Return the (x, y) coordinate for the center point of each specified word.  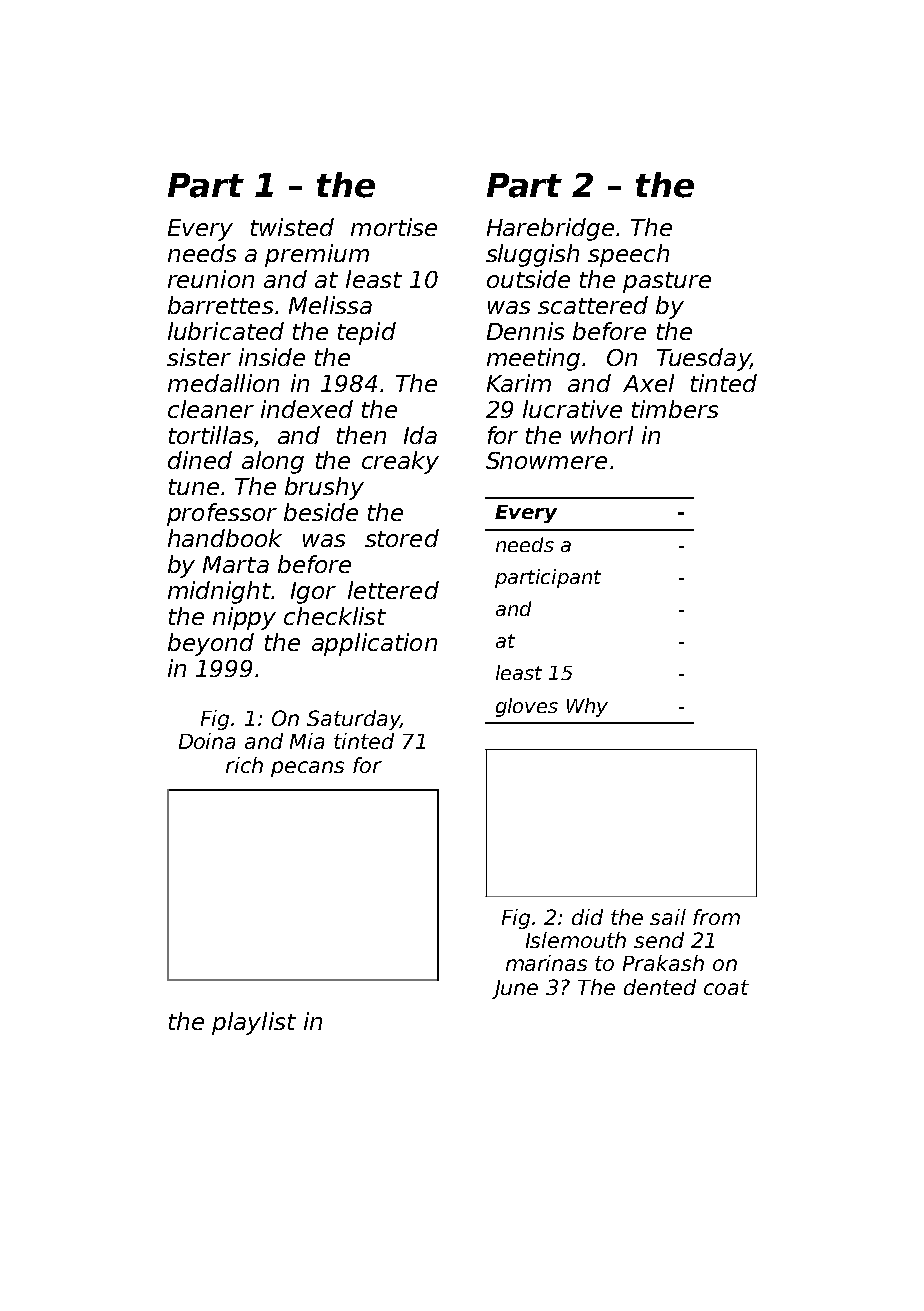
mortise (394, 227)
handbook (225, 538)
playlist (254, 1023)
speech (628, 255)
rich (244, 765)
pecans (307, 769)
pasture (667, 282)
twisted (292, 227)
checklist (335, 616)
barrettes (220, 305)
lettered (393, 590)
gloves (527, 707)
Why (587, 707)
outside (528, 279)
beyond (211, 644)
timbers (675, 409)
